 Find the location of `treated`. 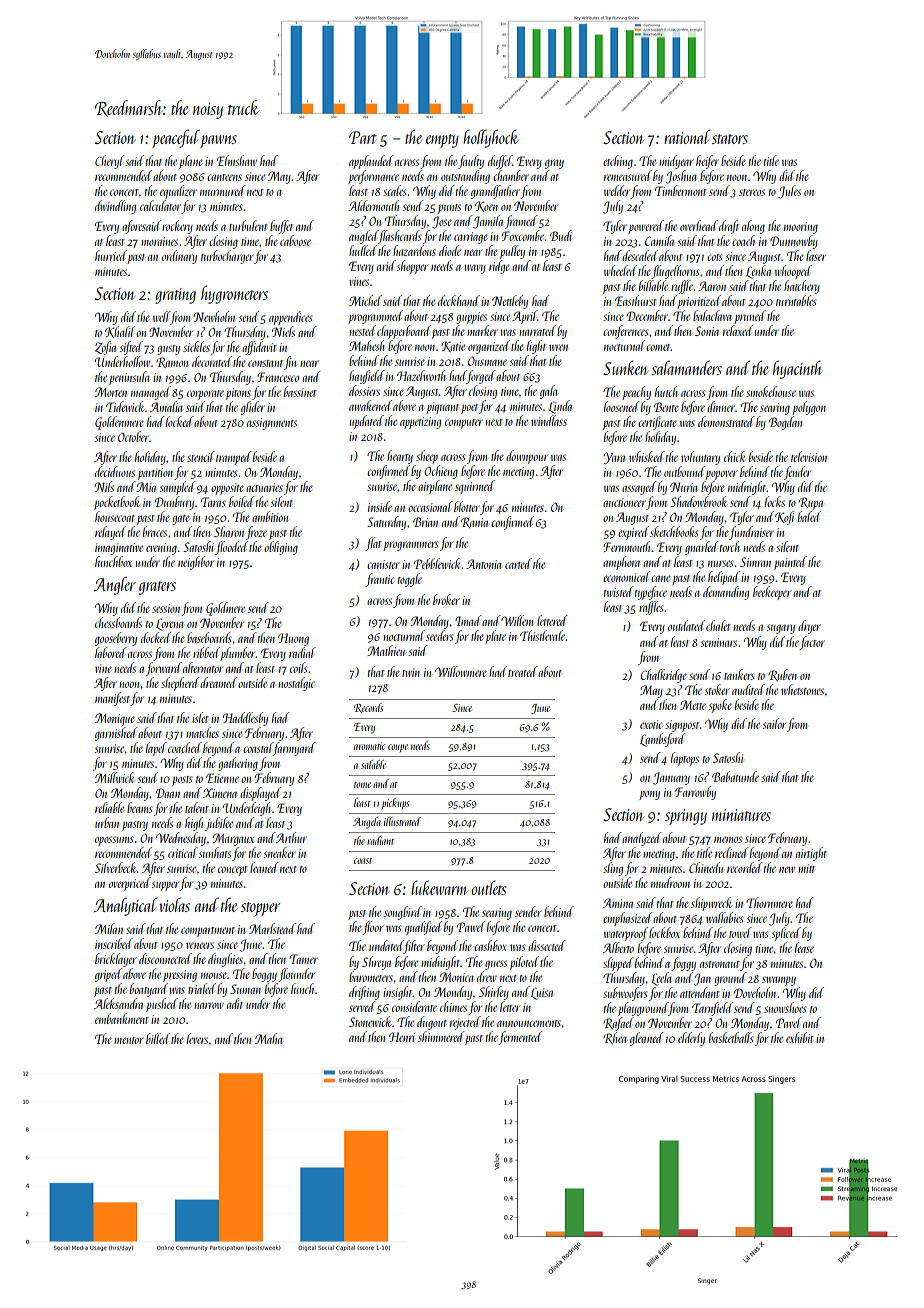

treated is located at coordinates (523, 671).
